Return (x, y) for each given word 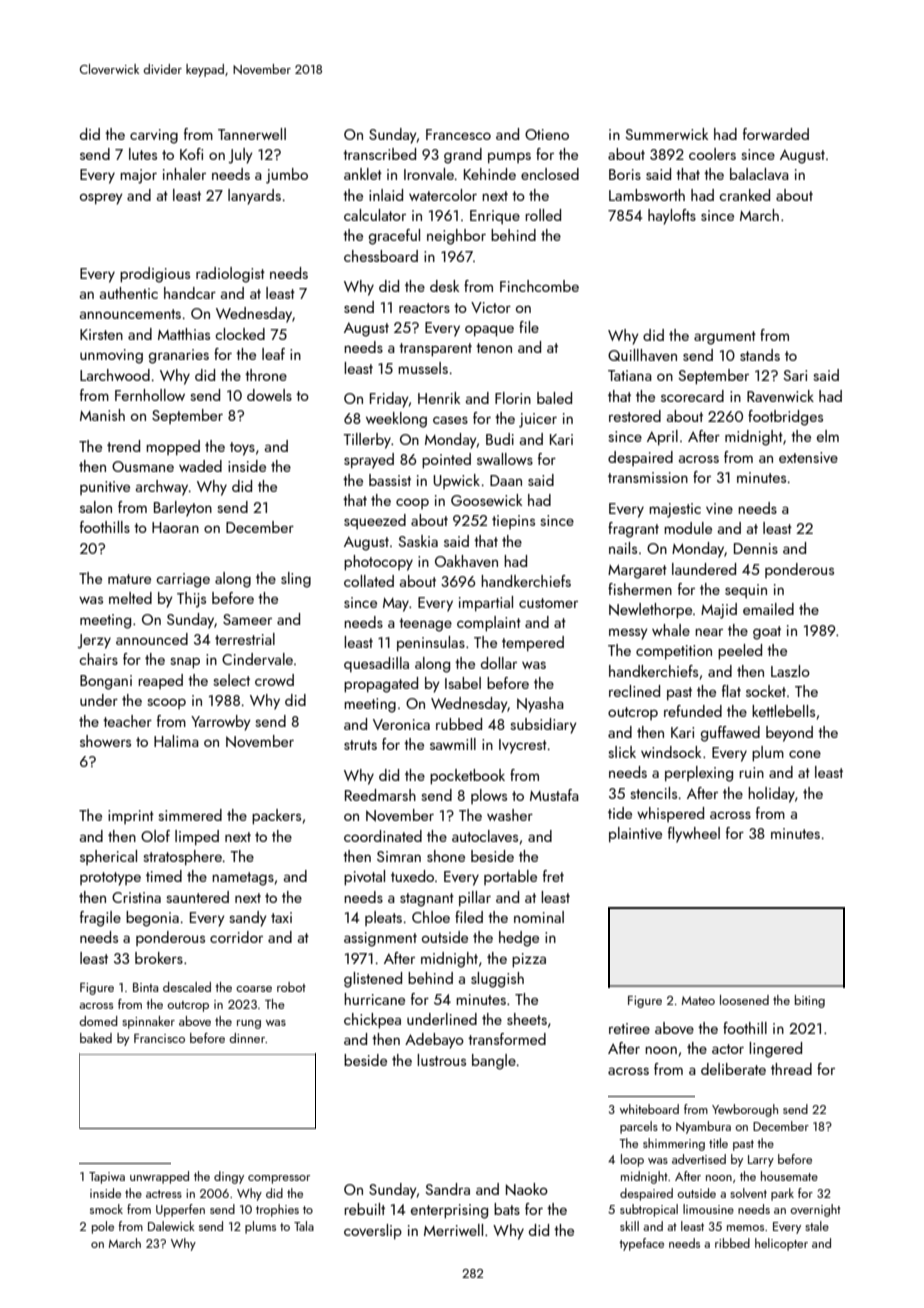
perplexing (699, 774)
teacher (127, 721)
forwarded (776, 134)
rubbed (459, 724)
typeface (641, 1244)
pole (103, 1227)
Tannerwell (252, 134)
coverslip (373, 1231)
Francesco (458, 134)
